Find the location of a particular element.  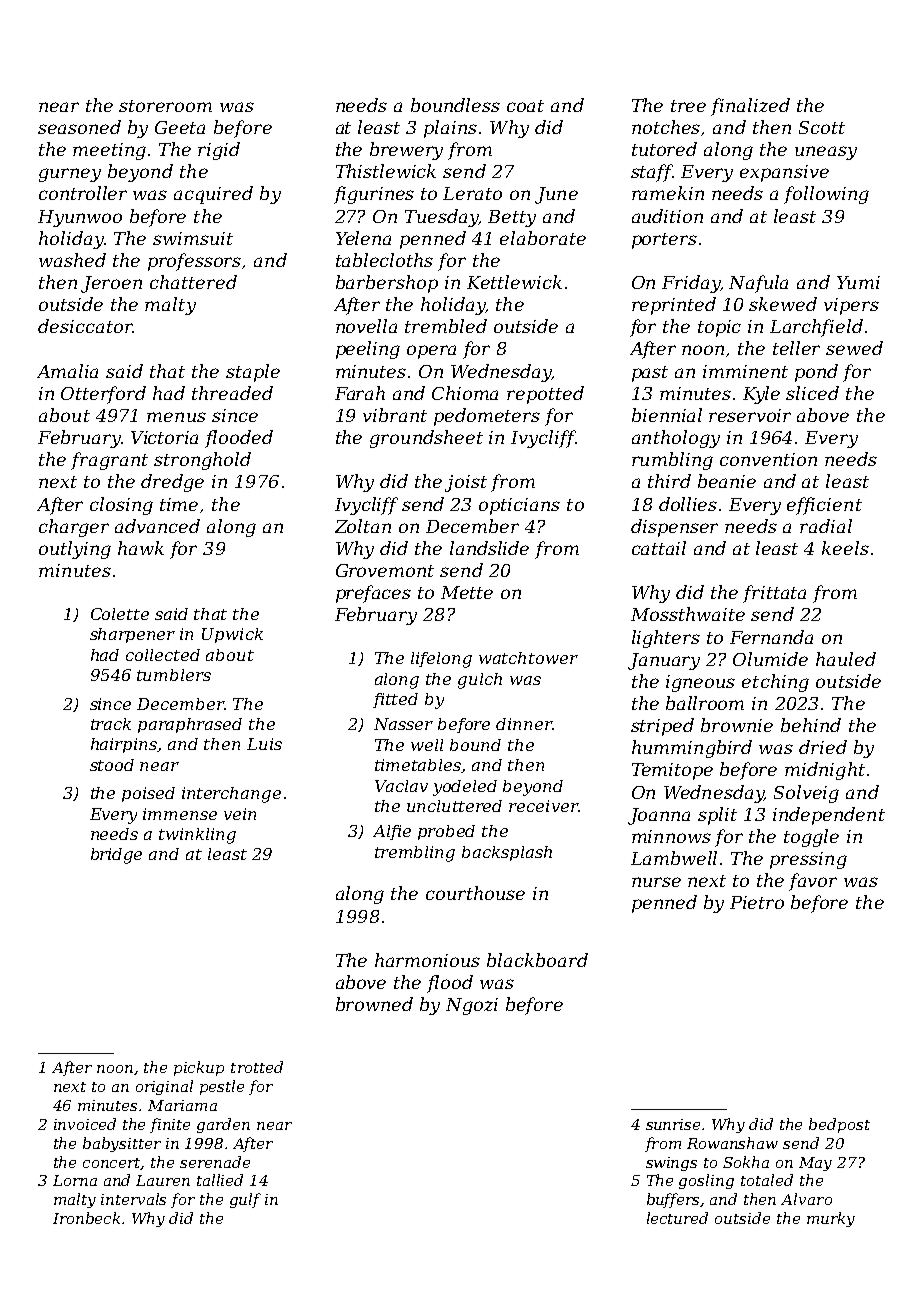

uneasy is located at coordinates (826, 153).
